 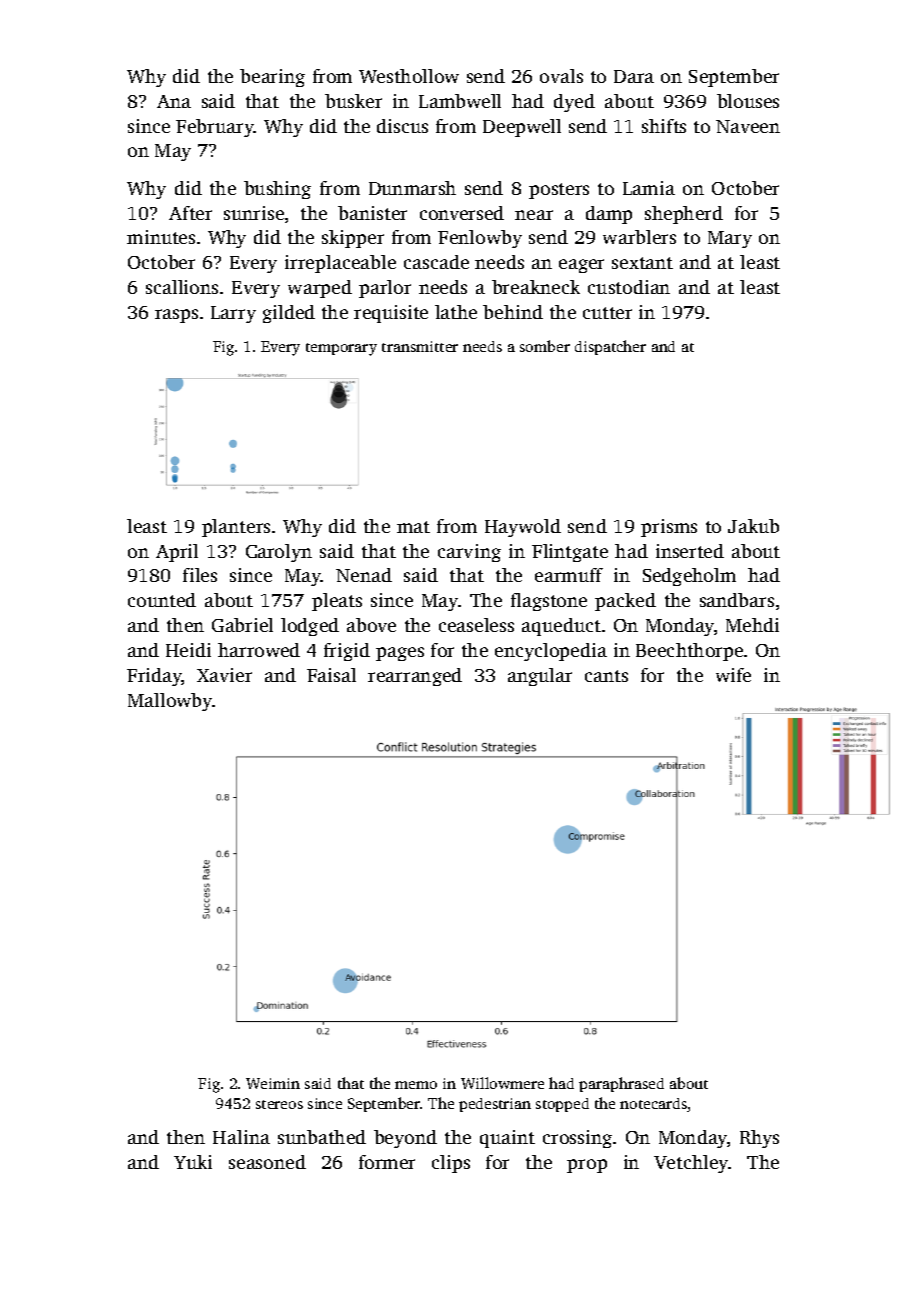 What do you see at coordinates (759, 1139) in the screenshot?
I see `Rhys` at bounding box center [759, 1139].
